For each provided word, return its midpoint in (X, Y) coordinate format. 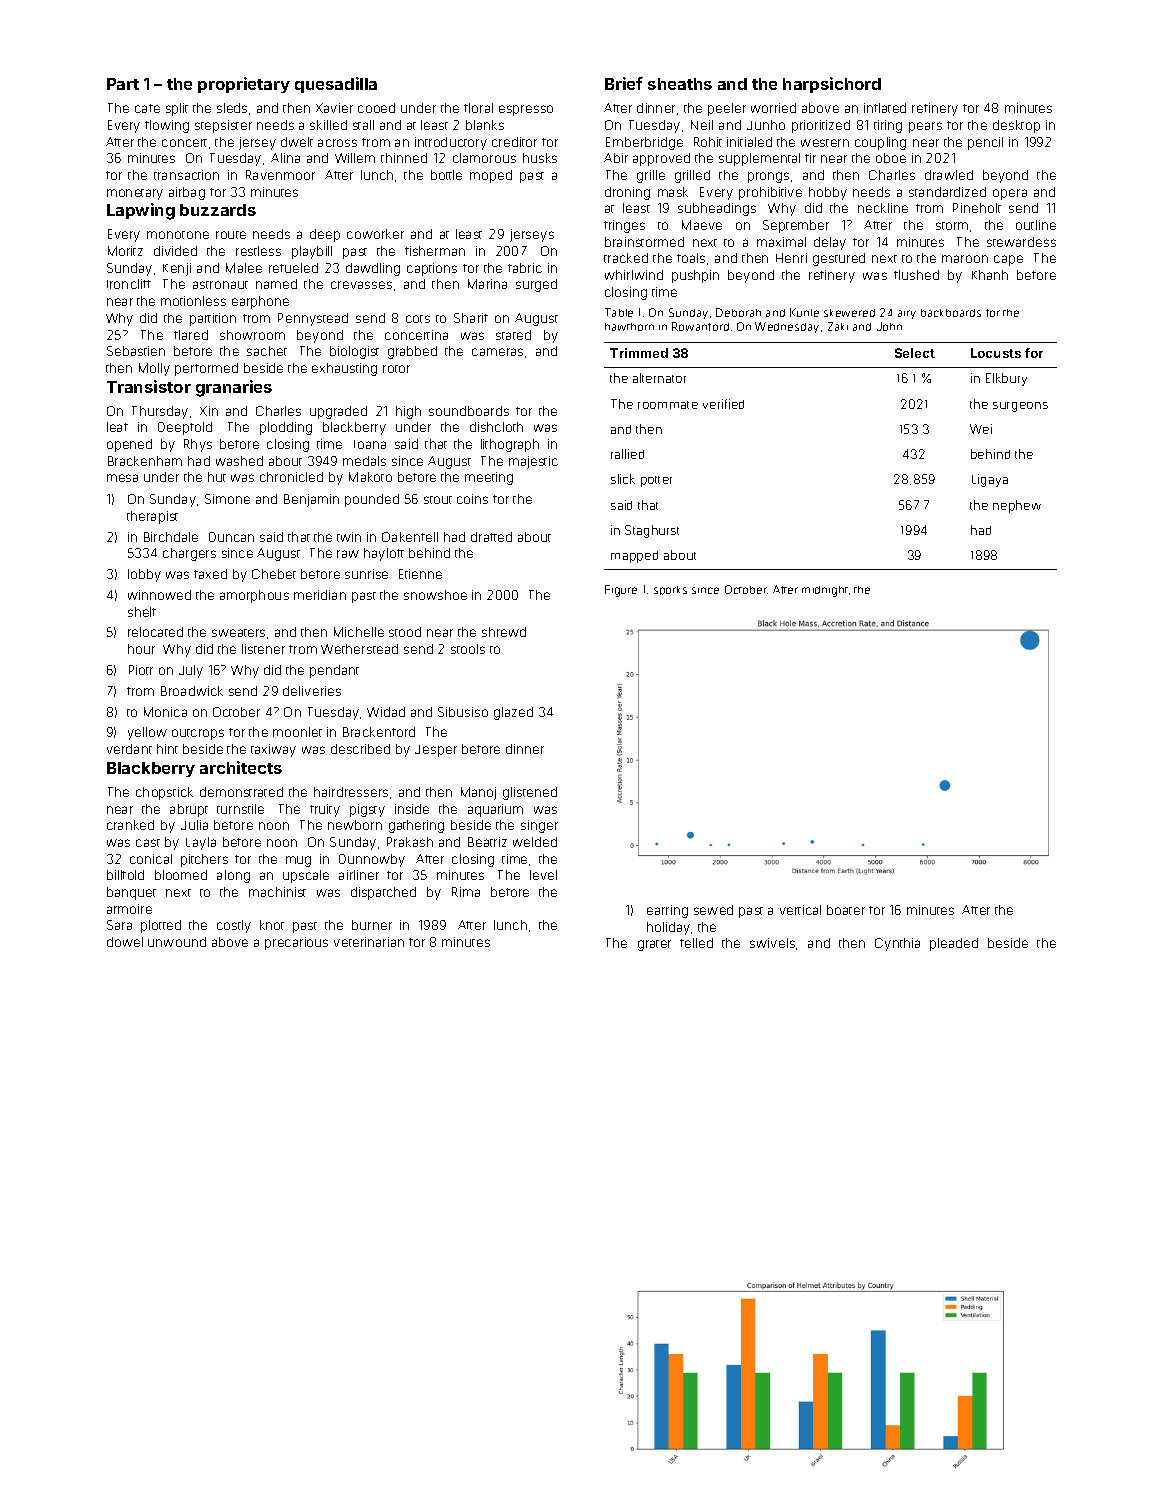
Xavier (334, 108)
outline (1036, 225)
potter (656, 481)
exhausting (344, 369)
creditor (514, 142)
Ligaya (990, 480)
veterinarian (369, 942)
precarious (296, 943)
